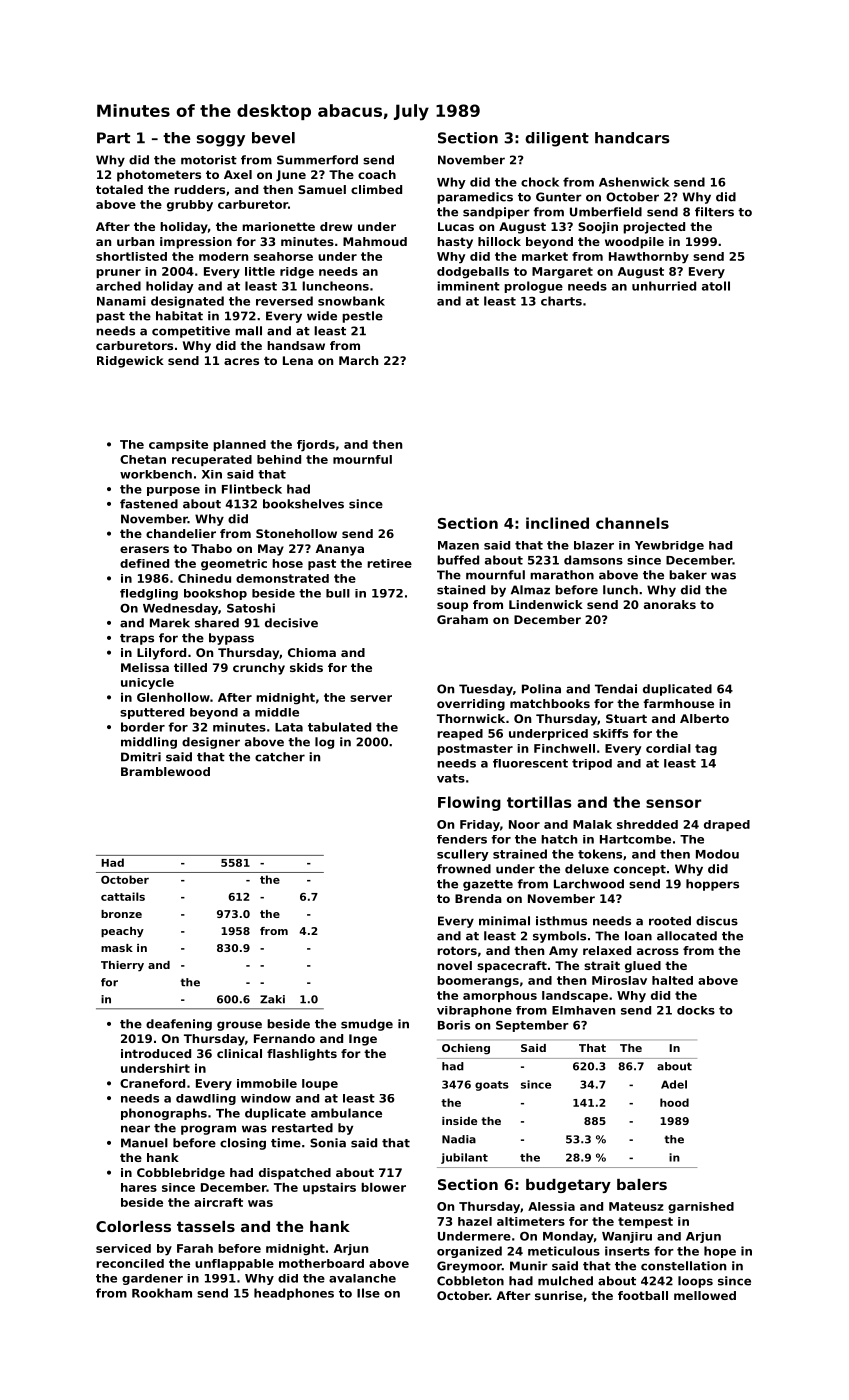  Describe the element at coordinates (206, 1226) in the screenshot. I see `tassels` at that location.
